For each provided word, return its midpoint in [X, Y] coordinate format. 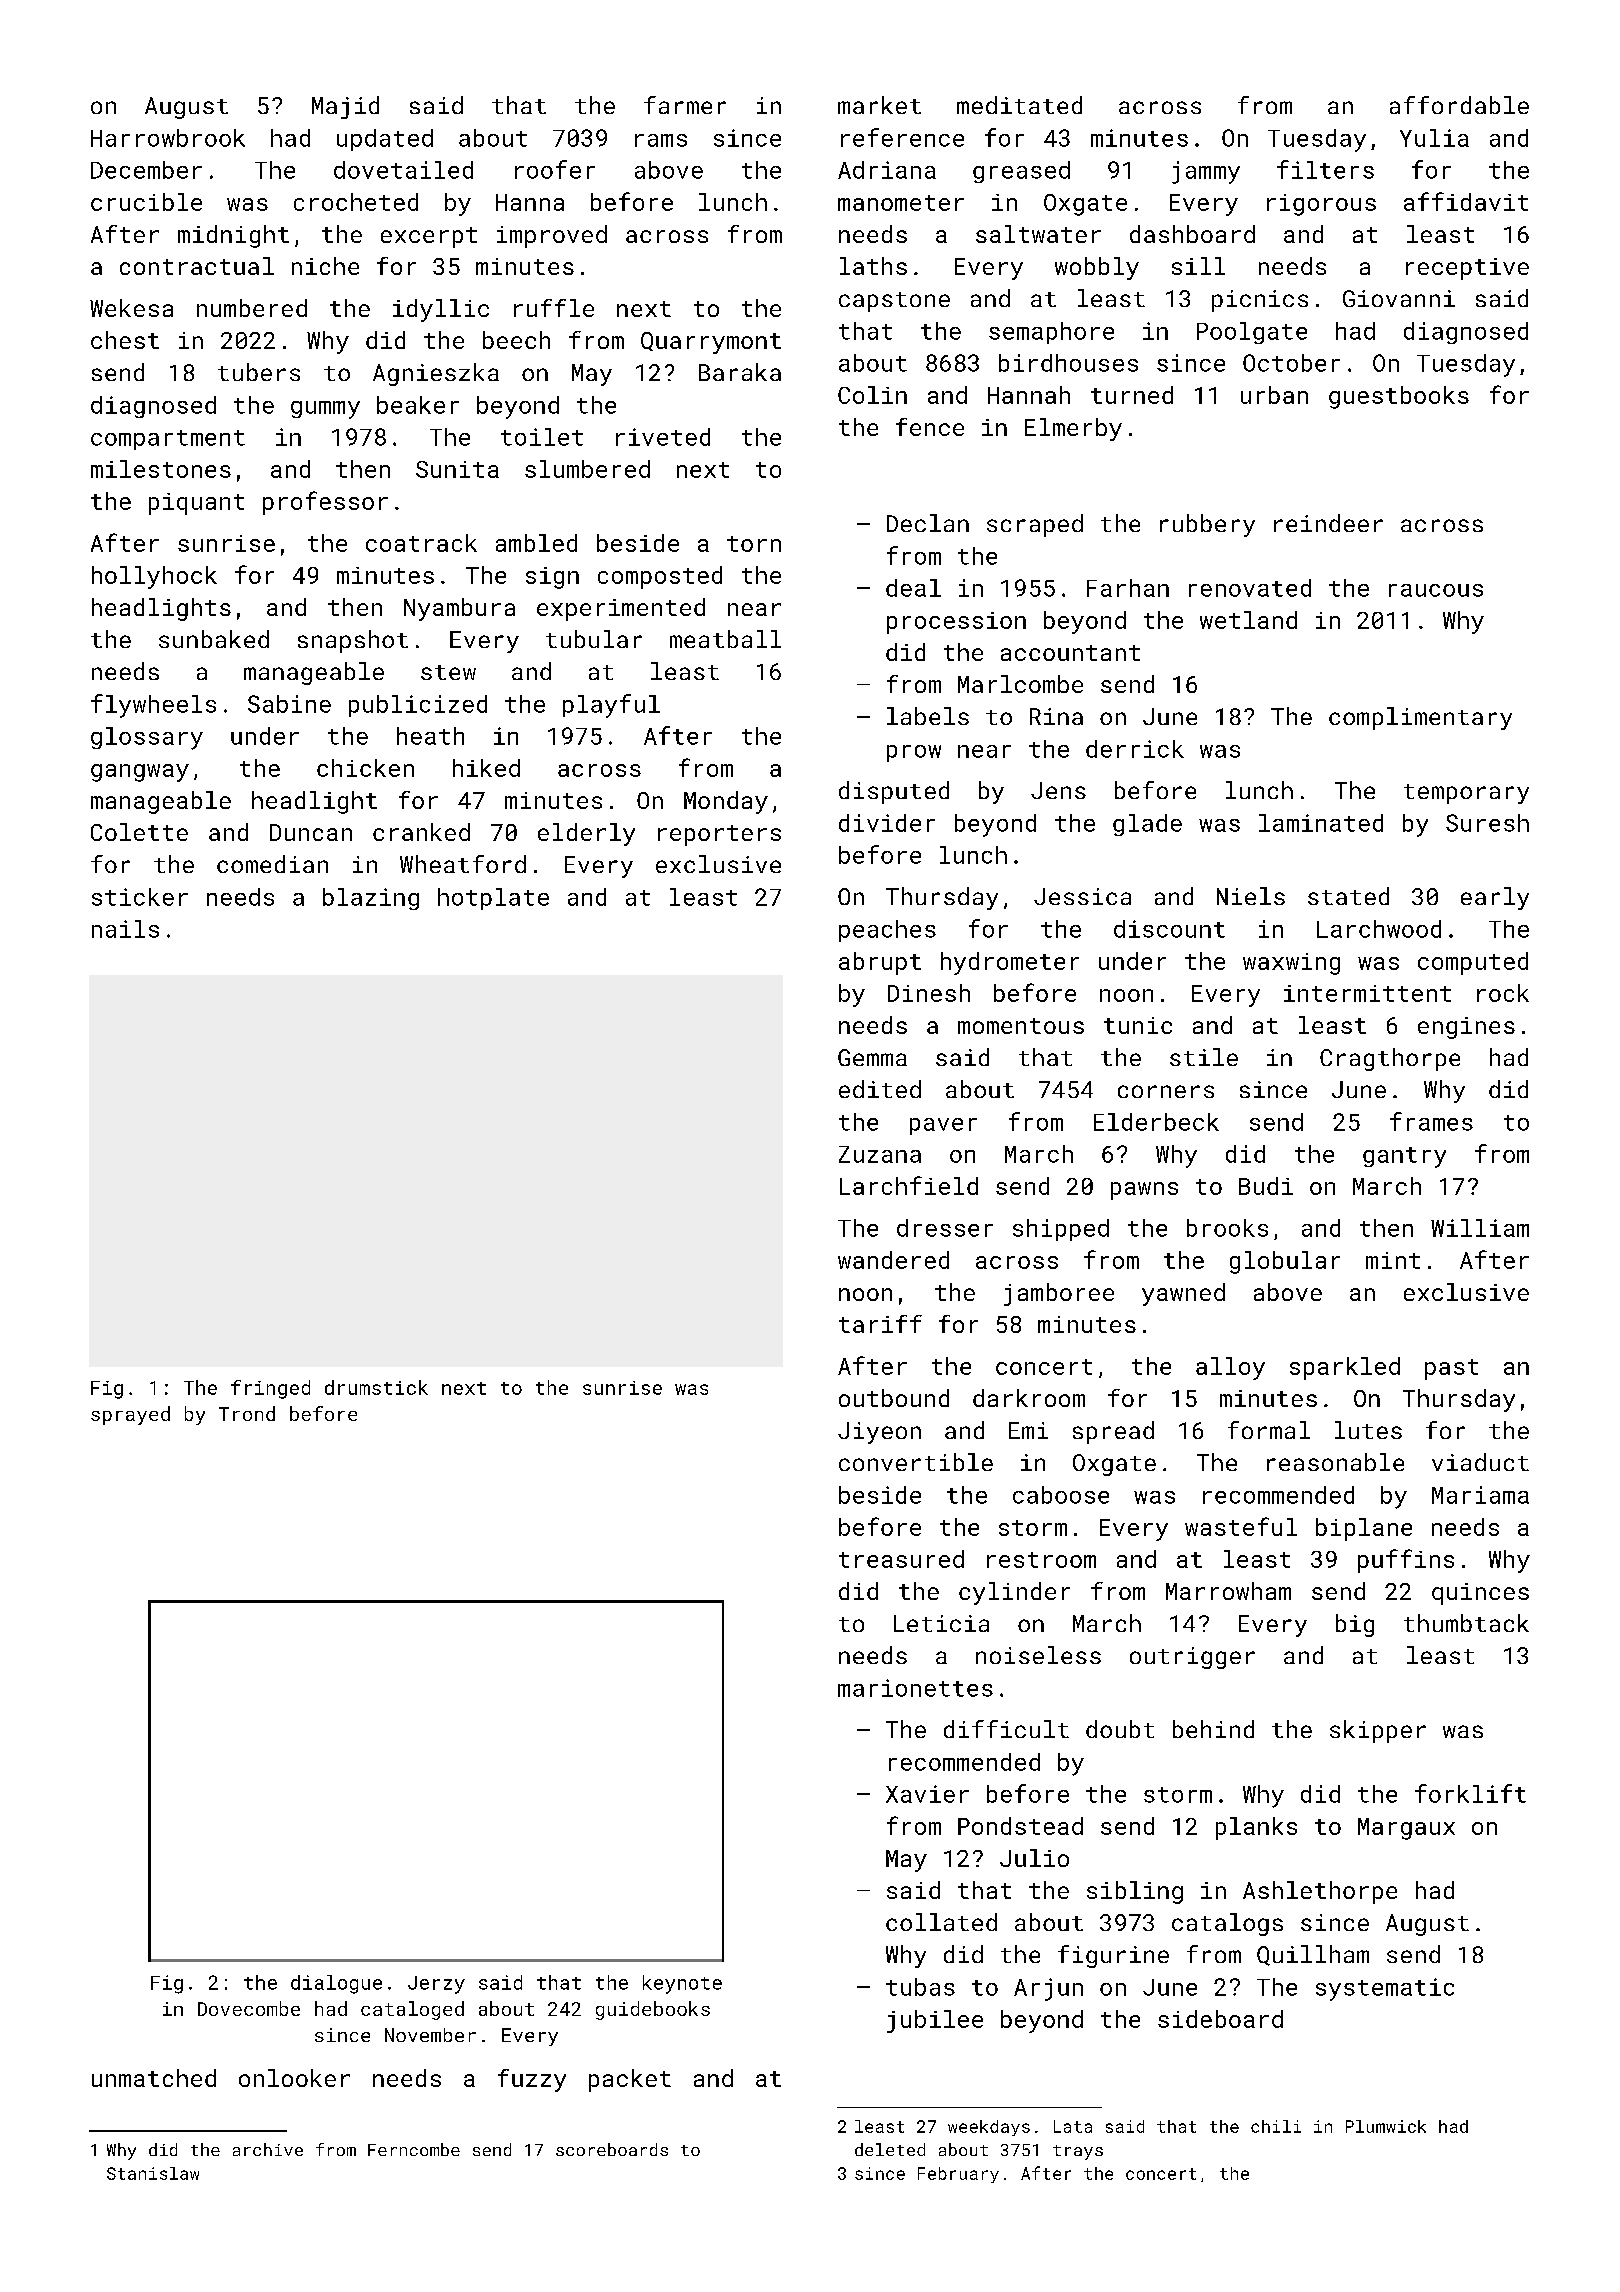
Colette [139, 832]
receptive [1467, 269]
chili [1276, 2126]
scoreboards [612, 2149]
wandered [893, 1260]
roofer [555, 169]
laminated [1321, 823]
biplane [1364, 1529]
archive [268, 2149]
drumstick [376, 1387]
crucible [146, 202]
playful [611, 706]
